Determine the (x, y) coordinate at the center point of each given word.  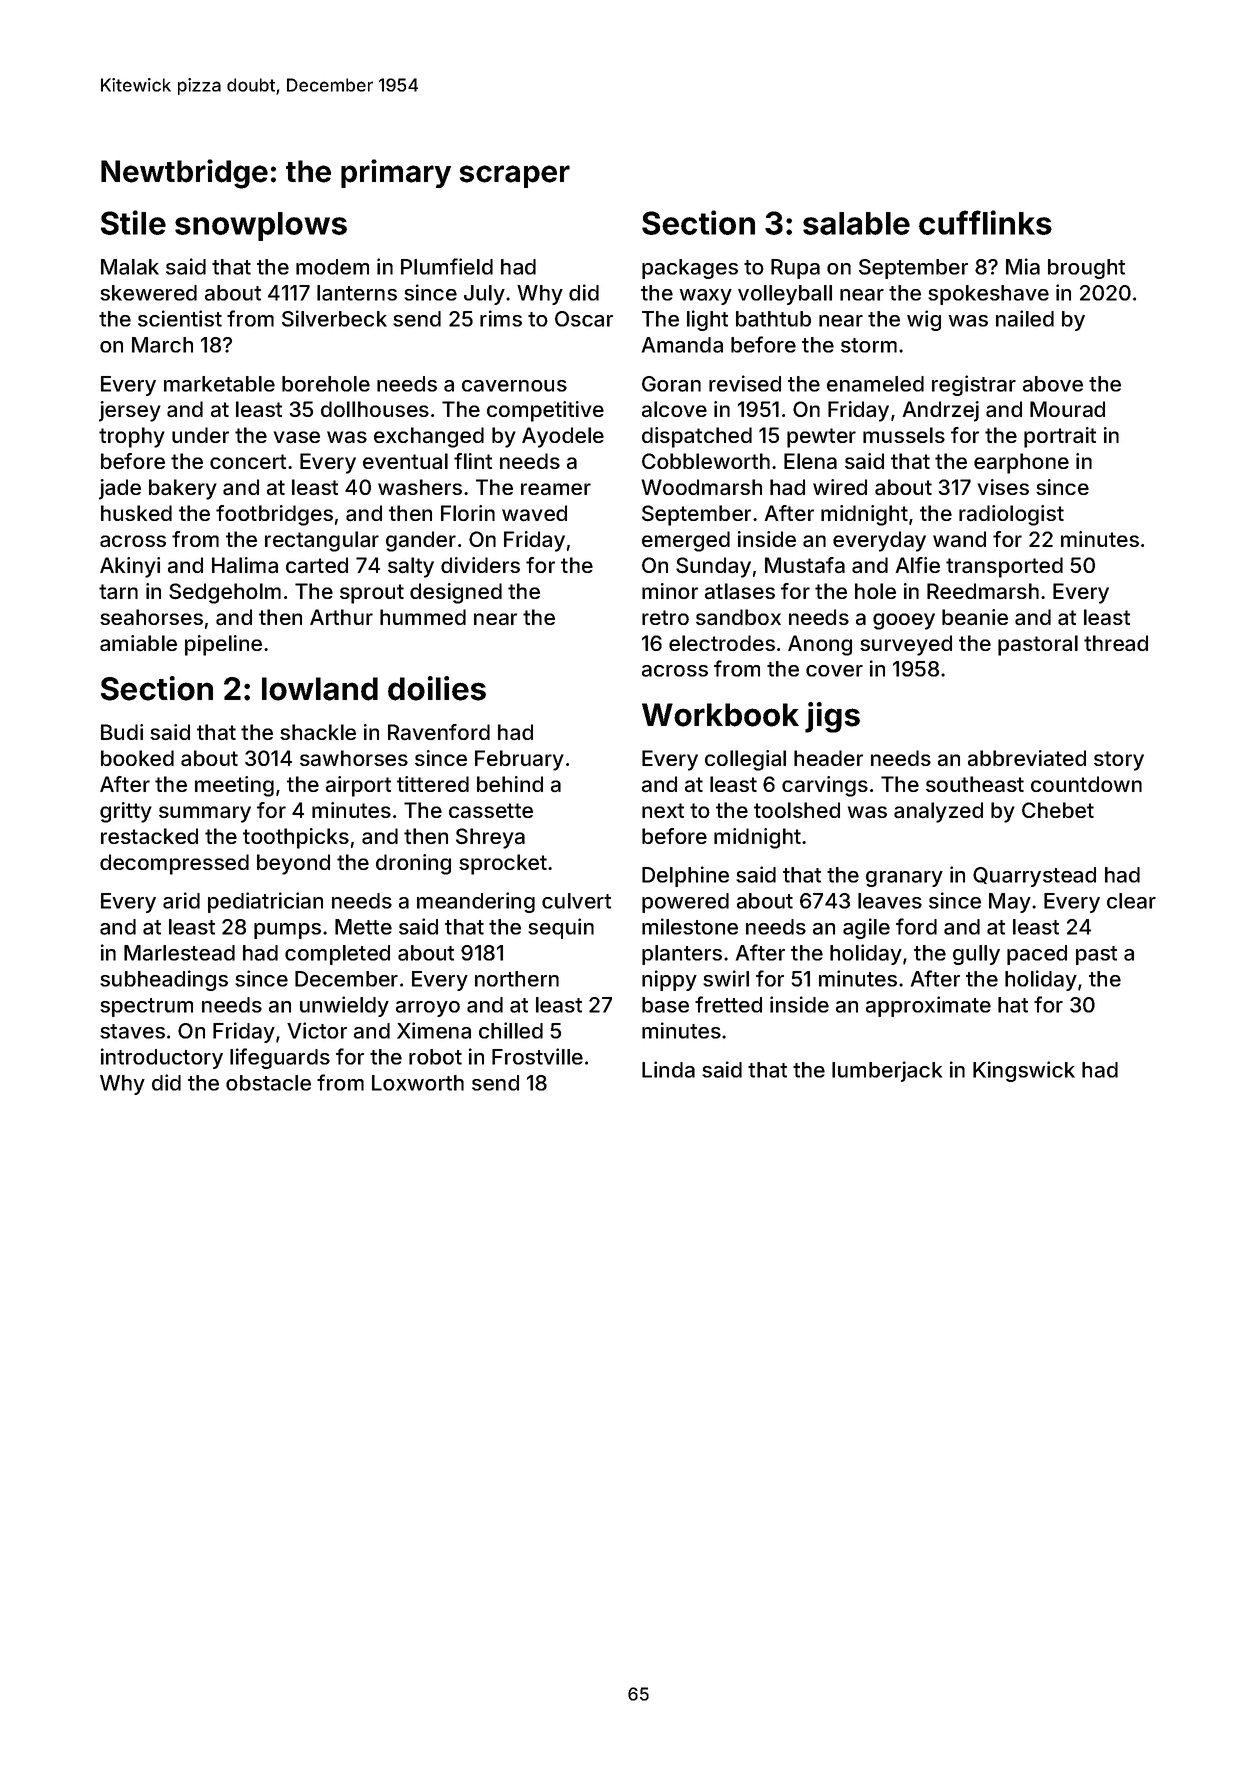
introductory (162, 1058)
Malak (130, 267)
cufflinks (985, 222)
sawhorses (354, 758)
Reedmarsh (983, 591)
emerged (686, 541)
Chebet (1058, 810)
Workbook (720, 715)
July (484, 295)
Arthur (341, 617)
